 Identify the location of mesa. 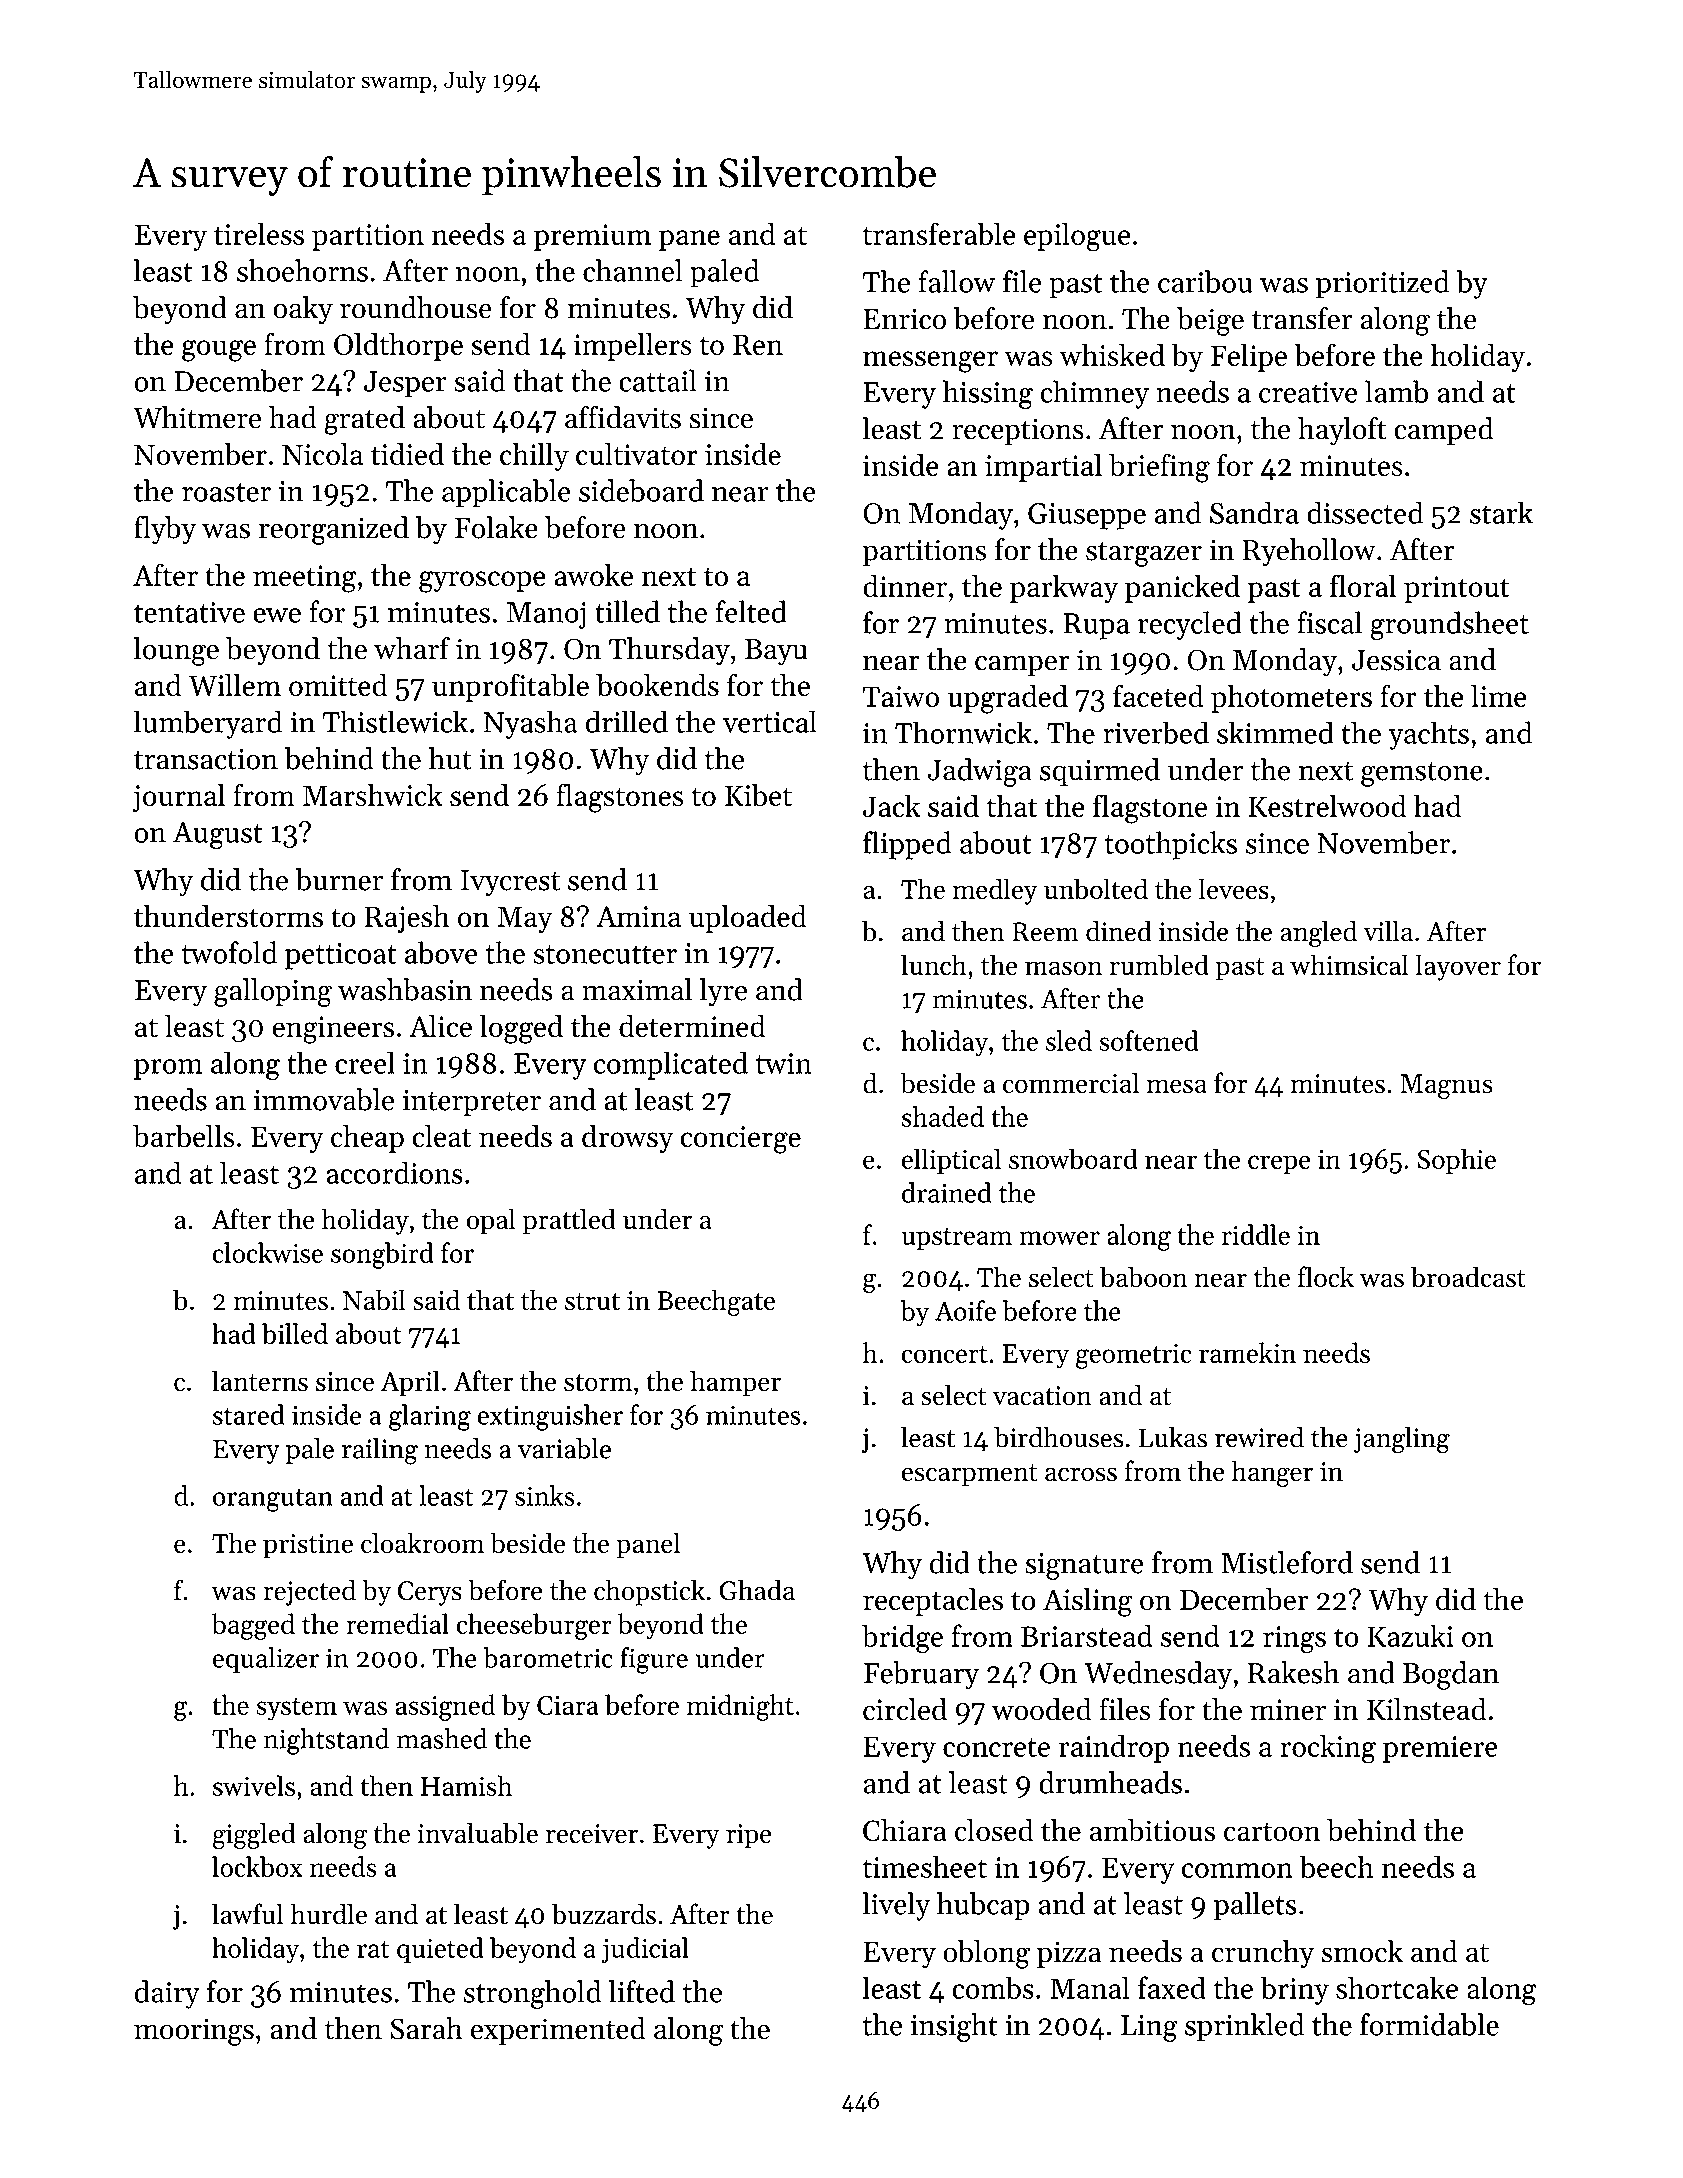
(1177, 1086).
